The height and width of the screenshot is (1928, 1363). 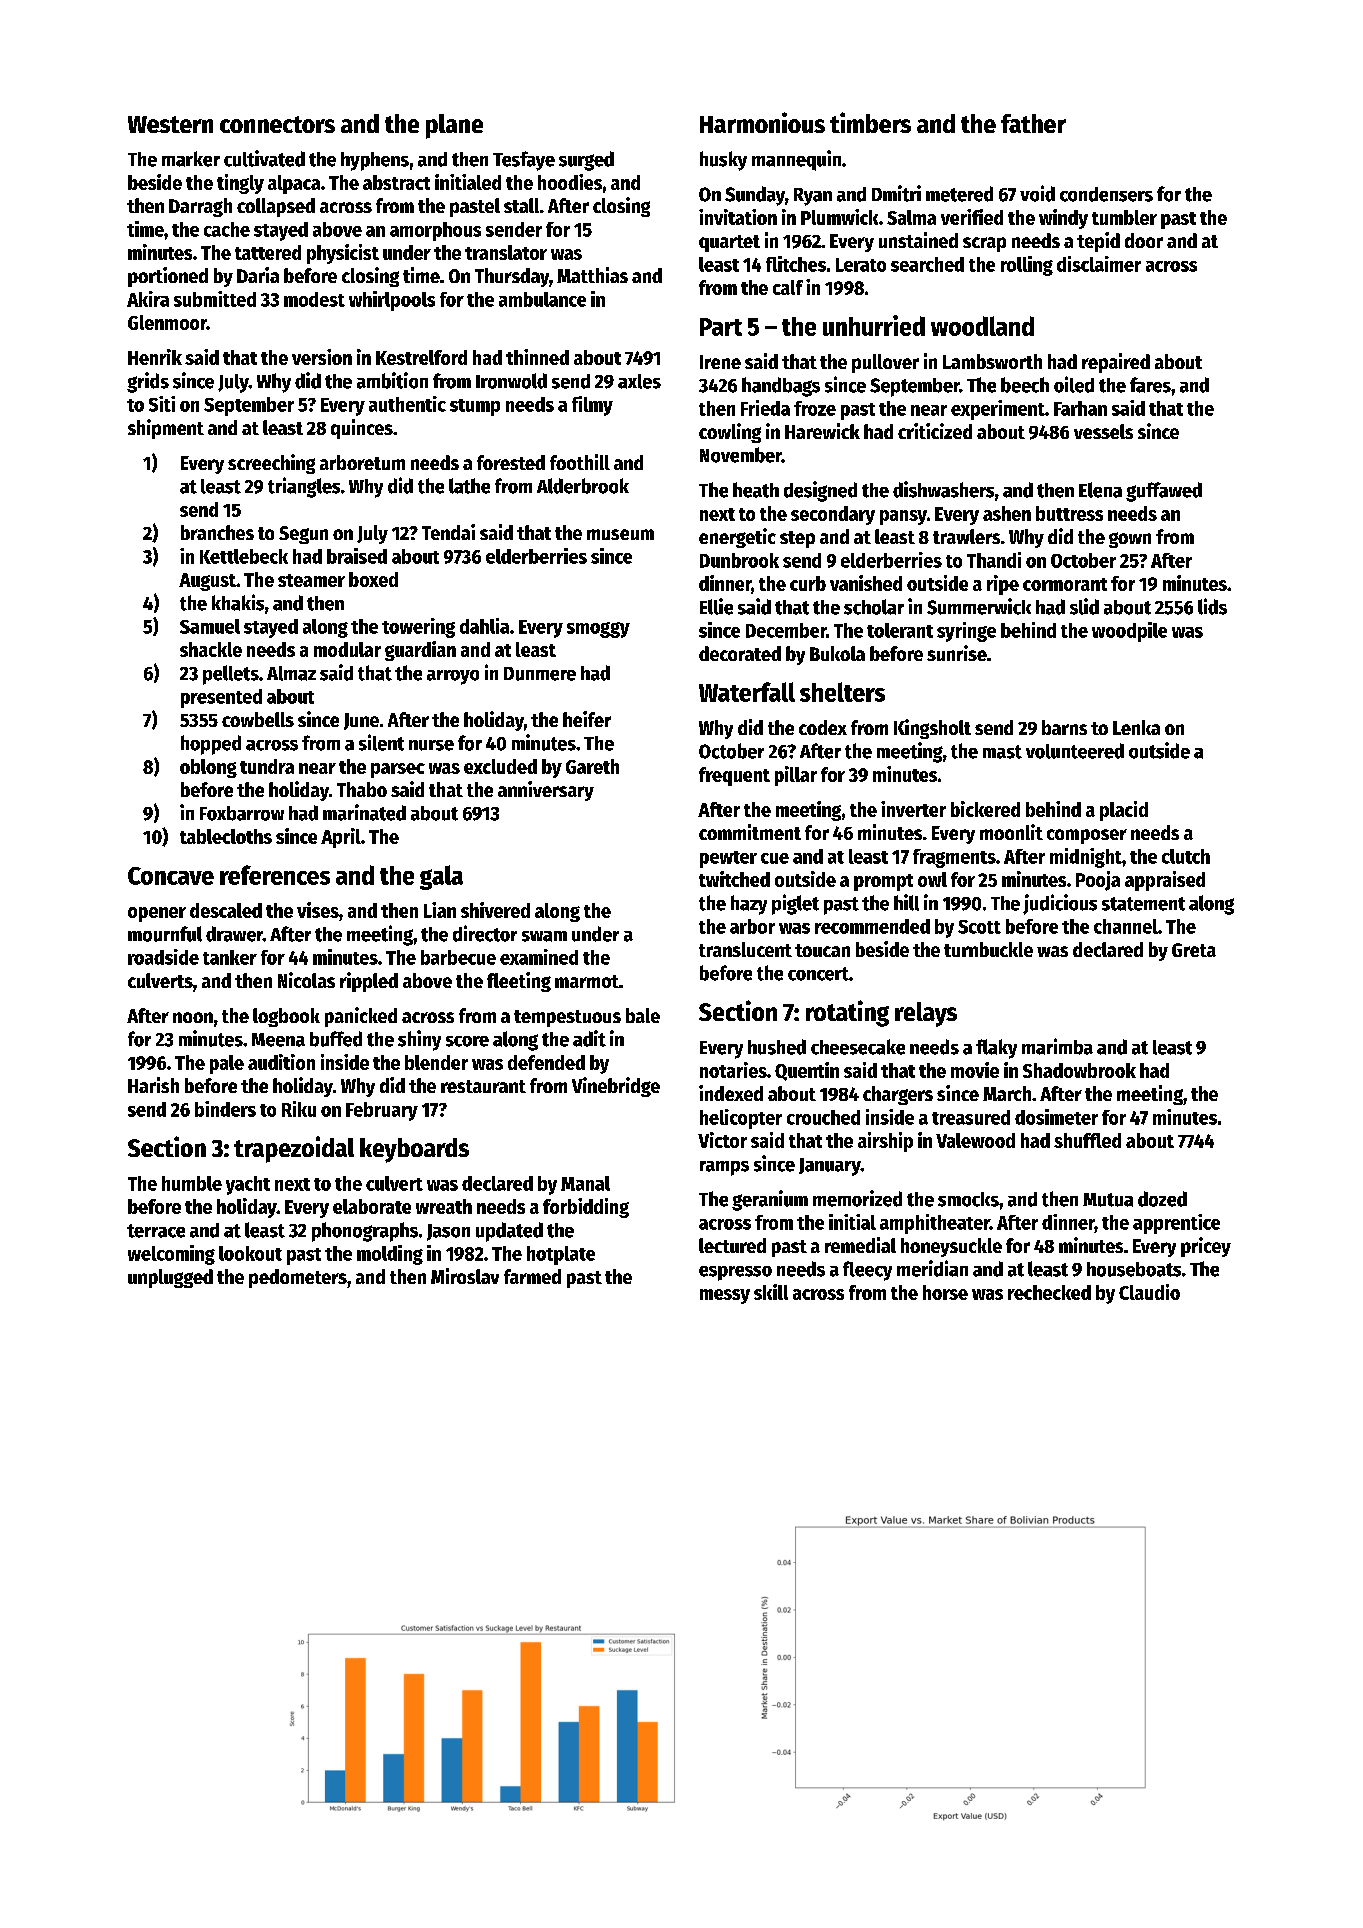 I want to click on Vinebridge, so click(x=616, y=1087).
